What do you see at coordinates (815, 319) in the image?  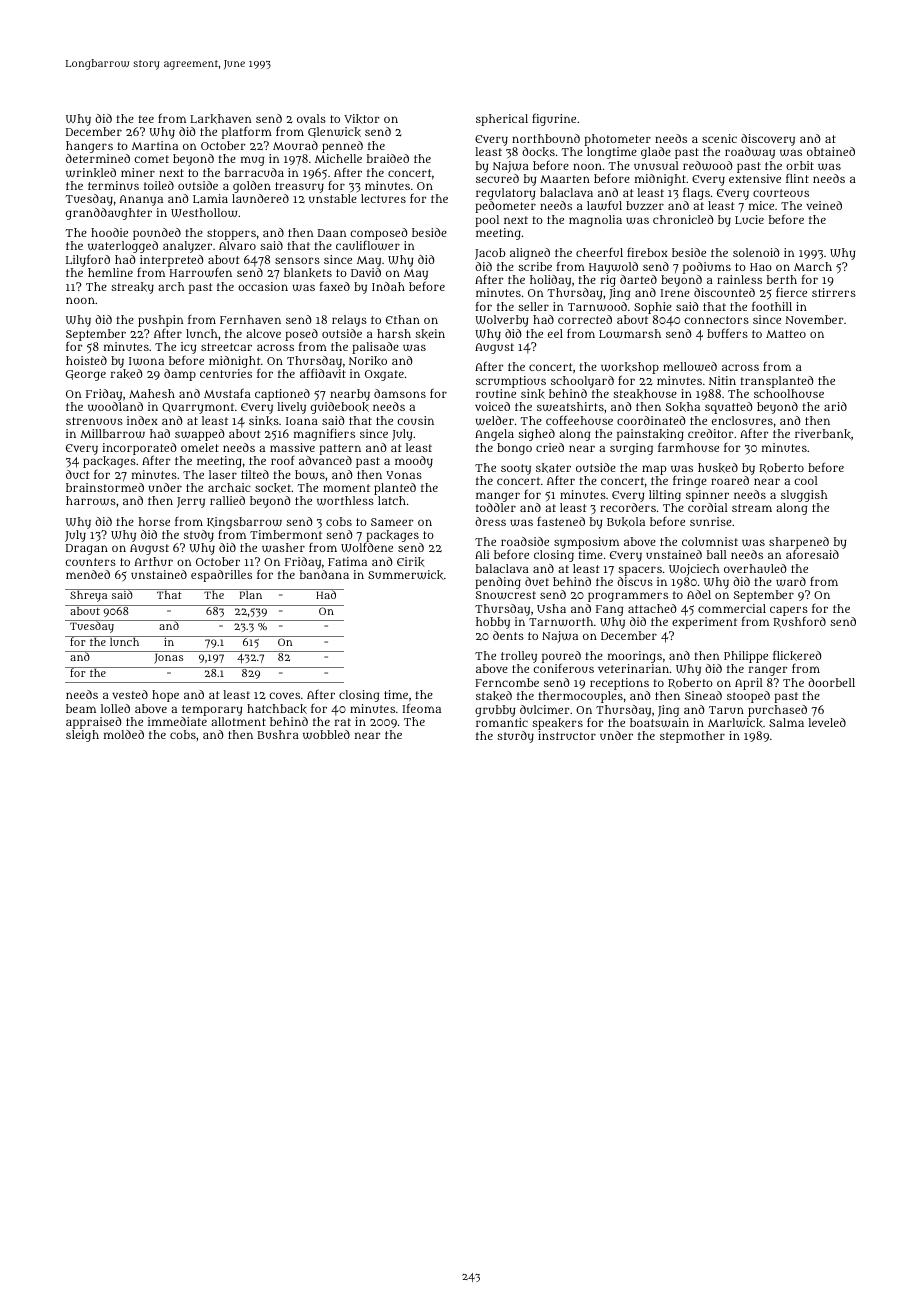 I see `November` at bounding box center [815, 319].
